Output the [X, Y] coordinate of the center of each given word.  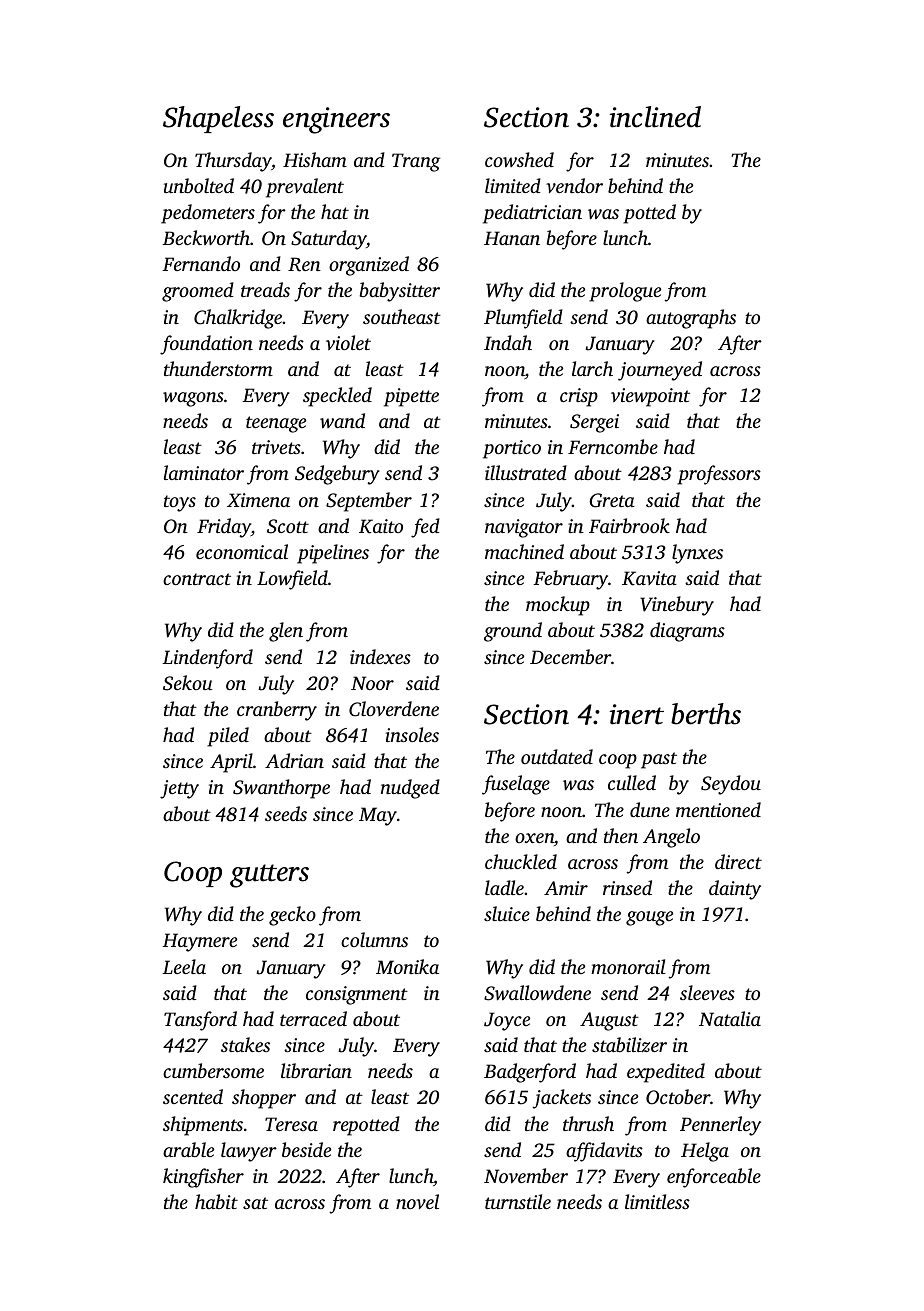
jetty [179, 789]
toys [180, 503]
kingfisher [203, 1178]
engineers [336, 120]
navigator [524, 528]
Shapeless [218, 119]
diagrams [687, 632]
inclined [655, 117]
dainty [735, 890]
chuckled [521, 861]
